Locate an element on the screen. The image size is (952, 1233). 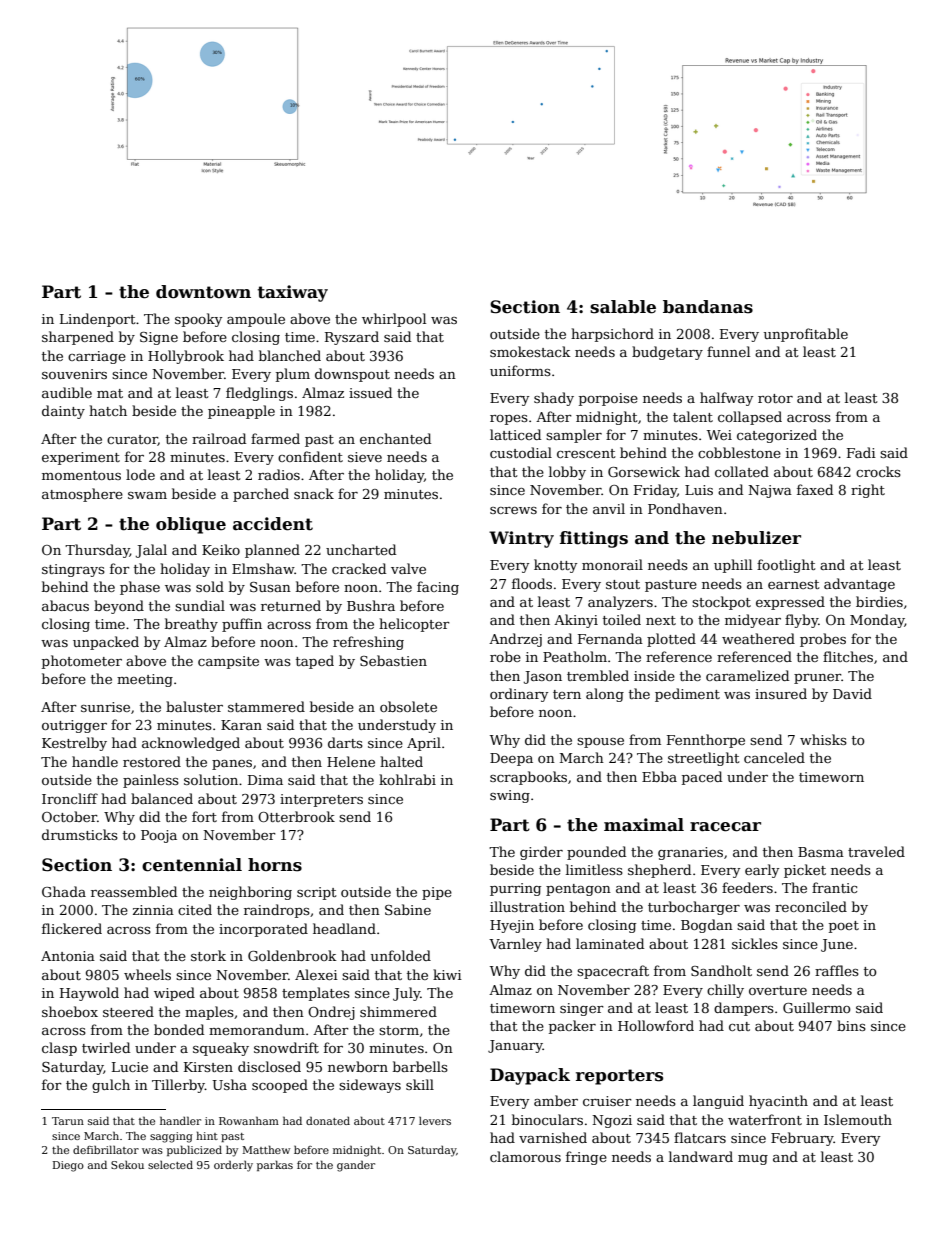
screws is located at coordinates (513, 510).
